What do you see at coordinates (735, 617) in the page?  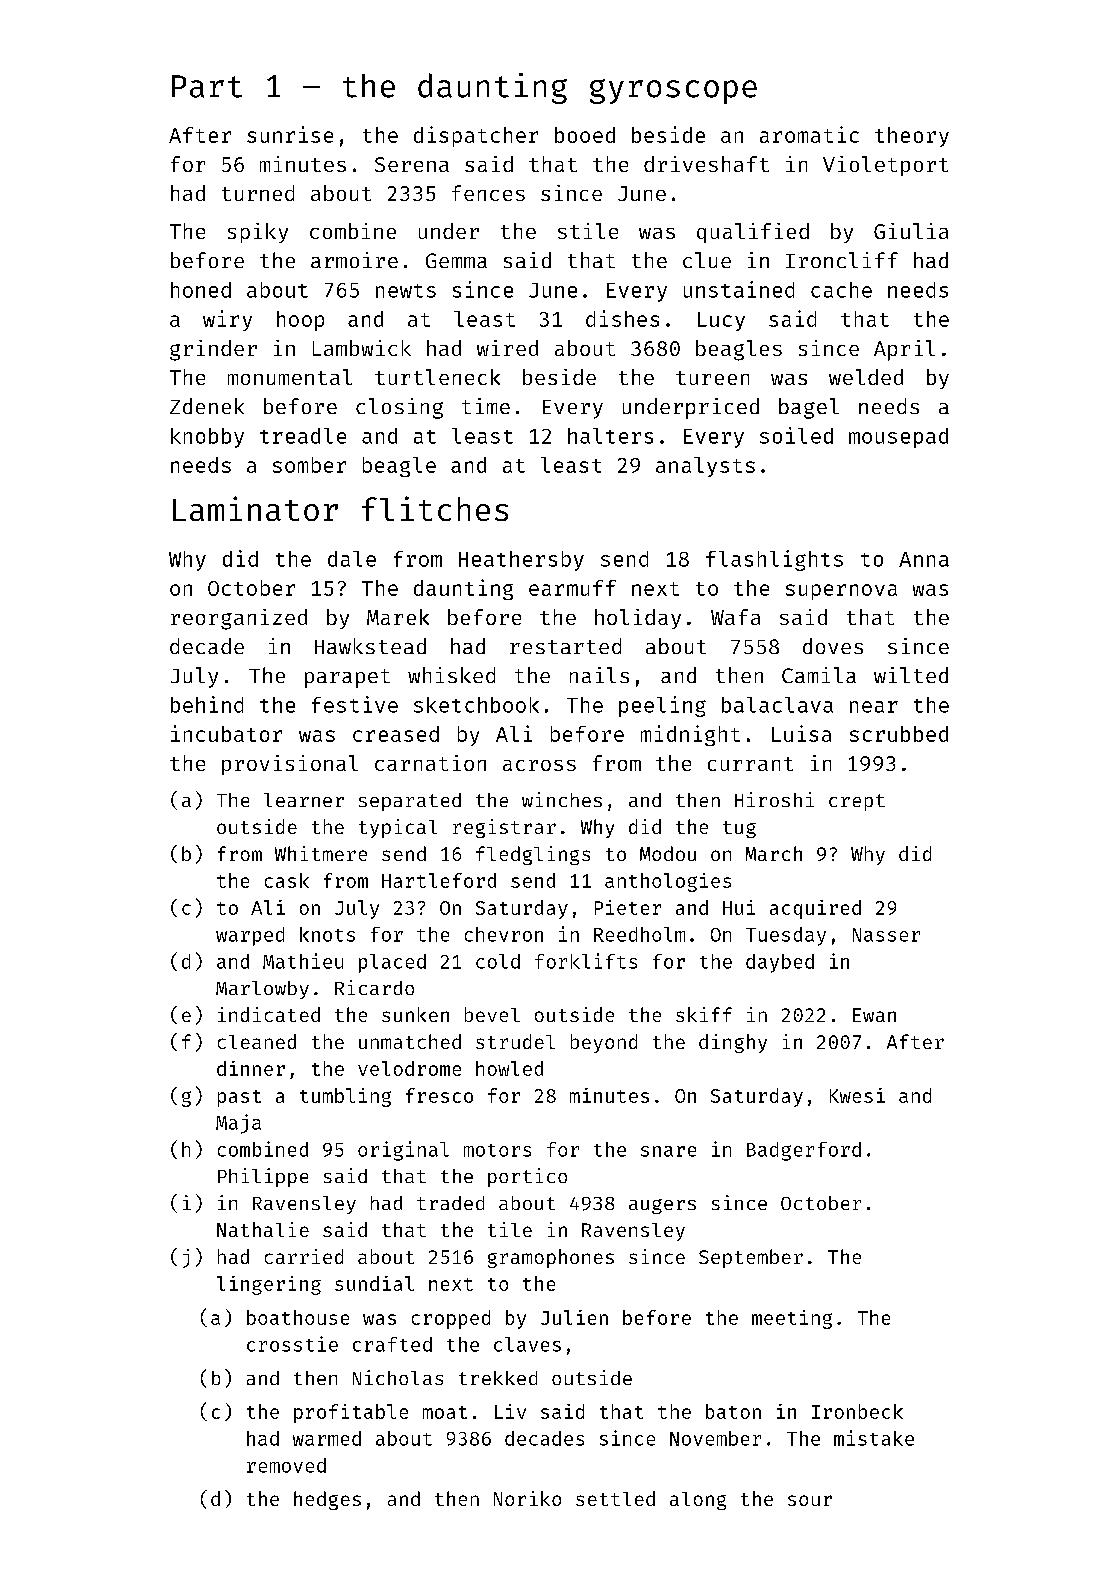 I see `Wafa` at bounding box center [735, 617].
